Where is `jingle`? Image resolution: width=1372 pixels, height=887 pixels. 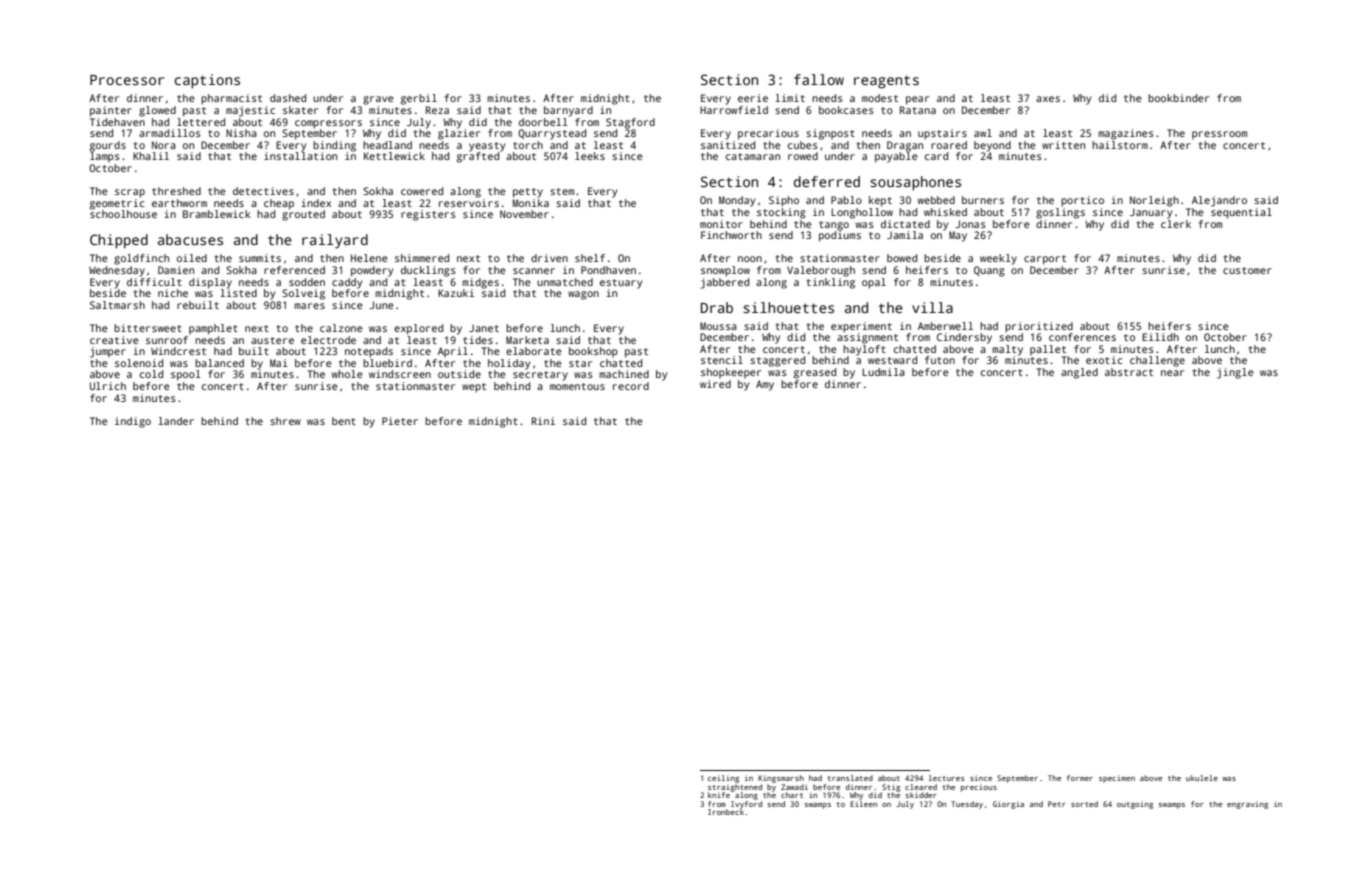 jingle is located at coordinates (1235, 373).
